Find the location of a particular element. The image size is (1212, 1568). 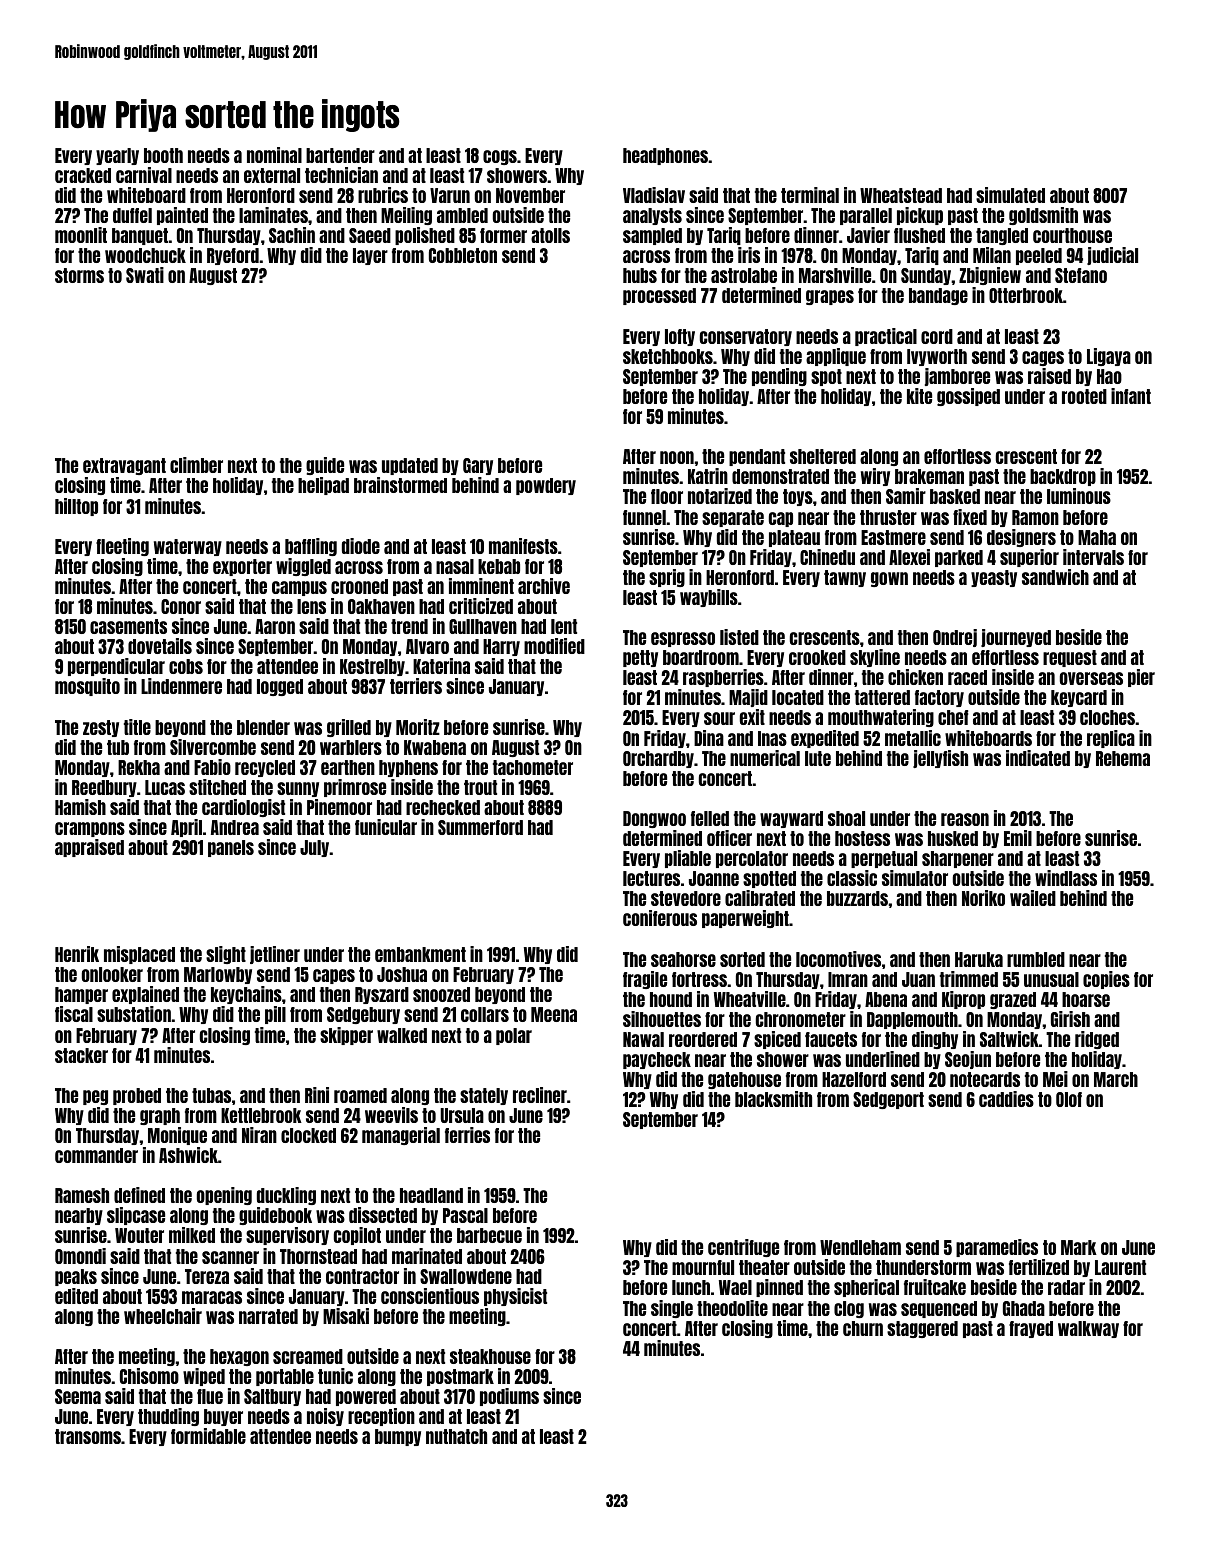

astrolabe is located at coordinates (744, 275).
